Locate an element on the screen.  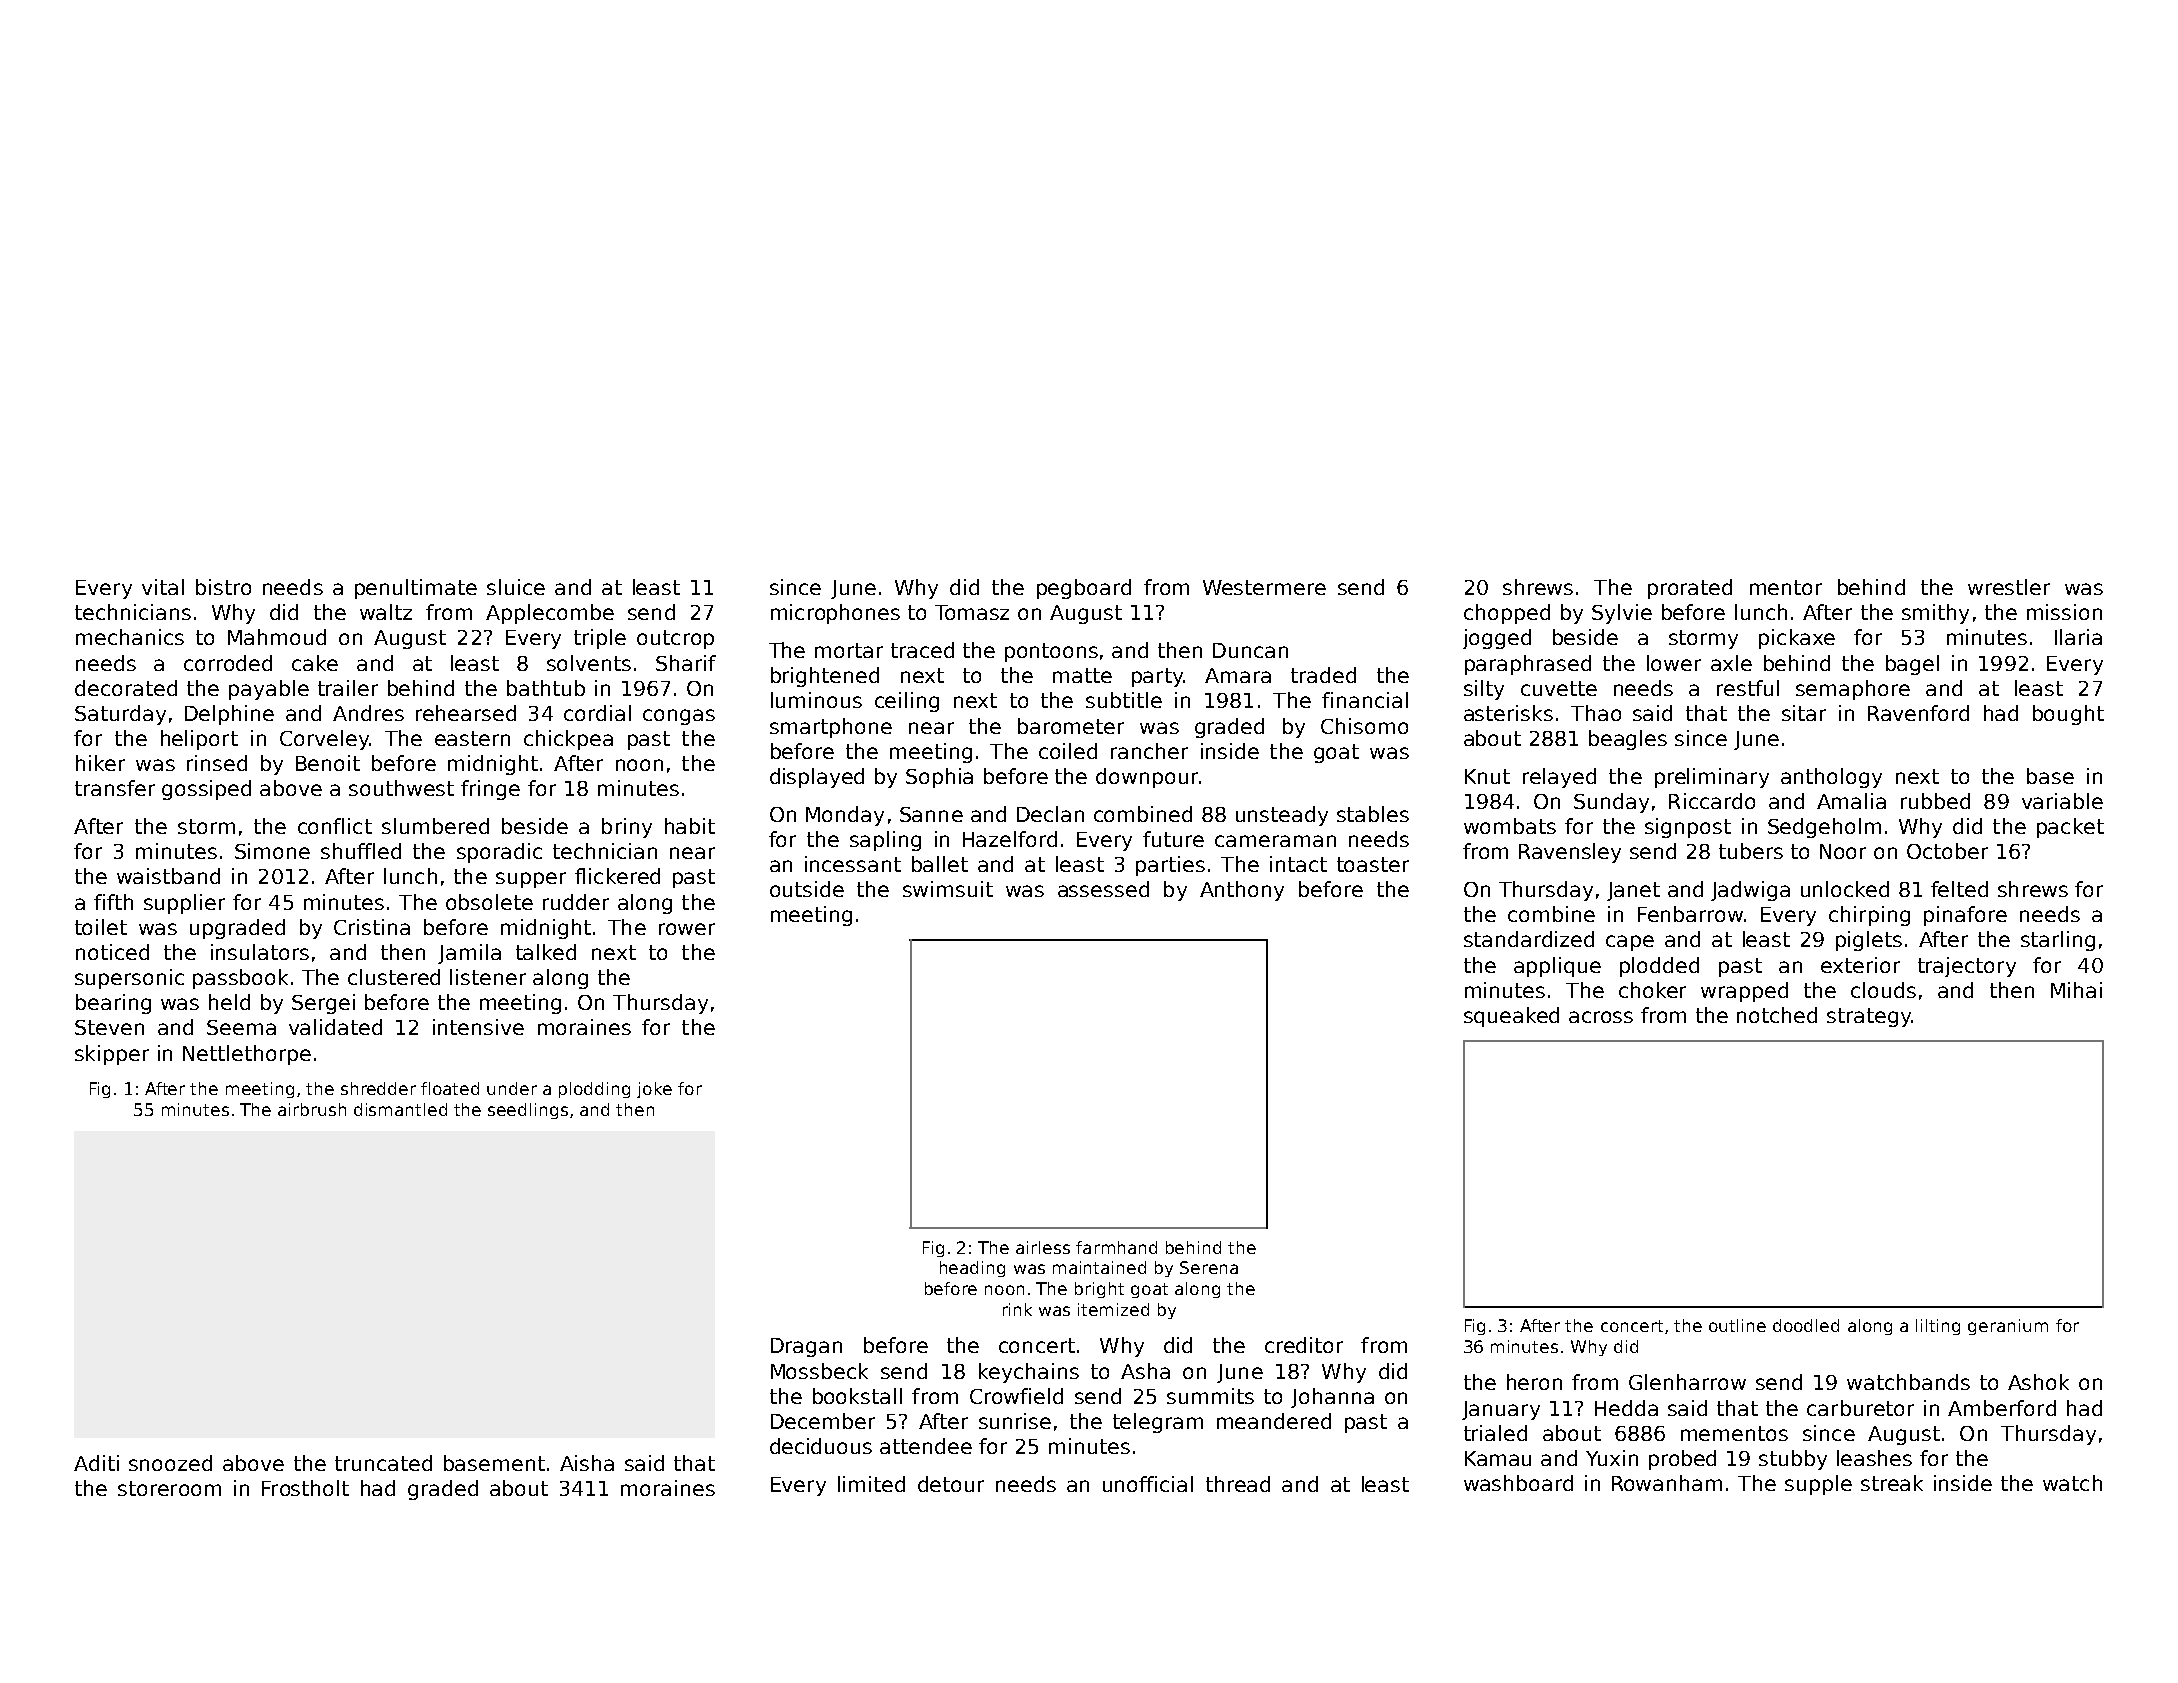
squeaked is located at coordinates (1511, 1017).
